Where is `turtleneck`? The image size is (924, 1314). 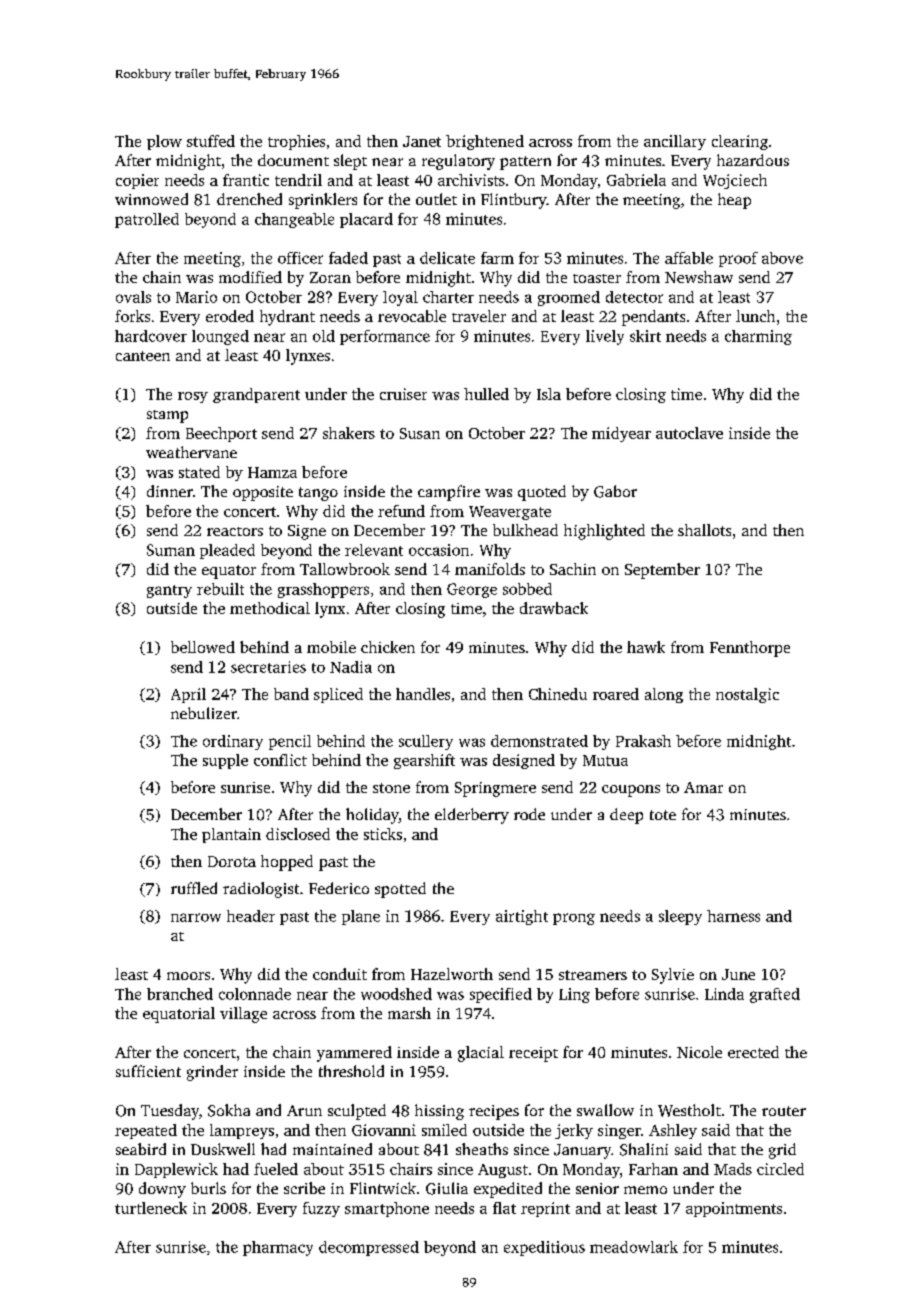
turtleneck is located at coordinates (151, 1208).
